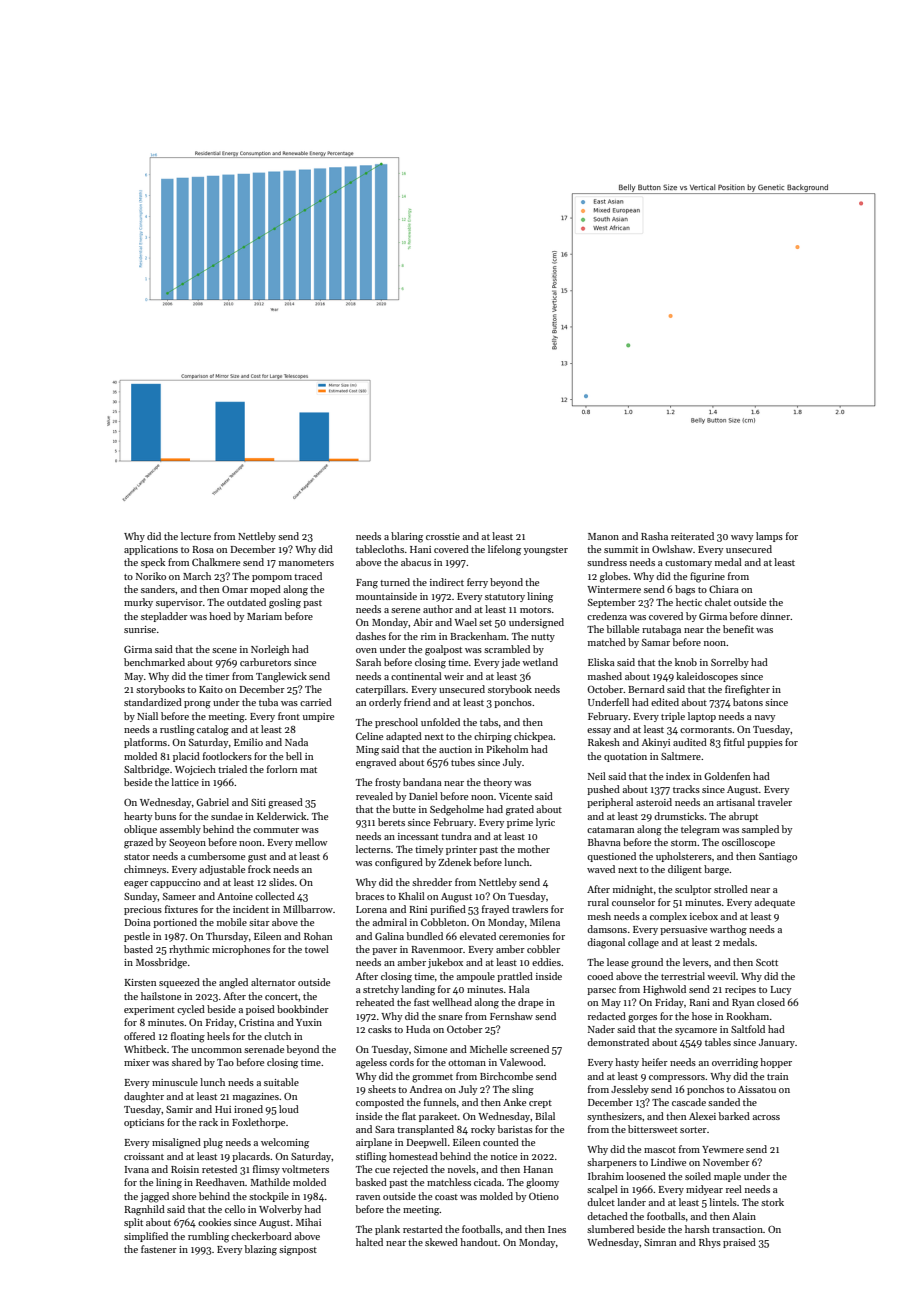  What do you see at coordinates (140, 629) in the screenshot?
I see `sunrise` at bounding box center [140, 629].
